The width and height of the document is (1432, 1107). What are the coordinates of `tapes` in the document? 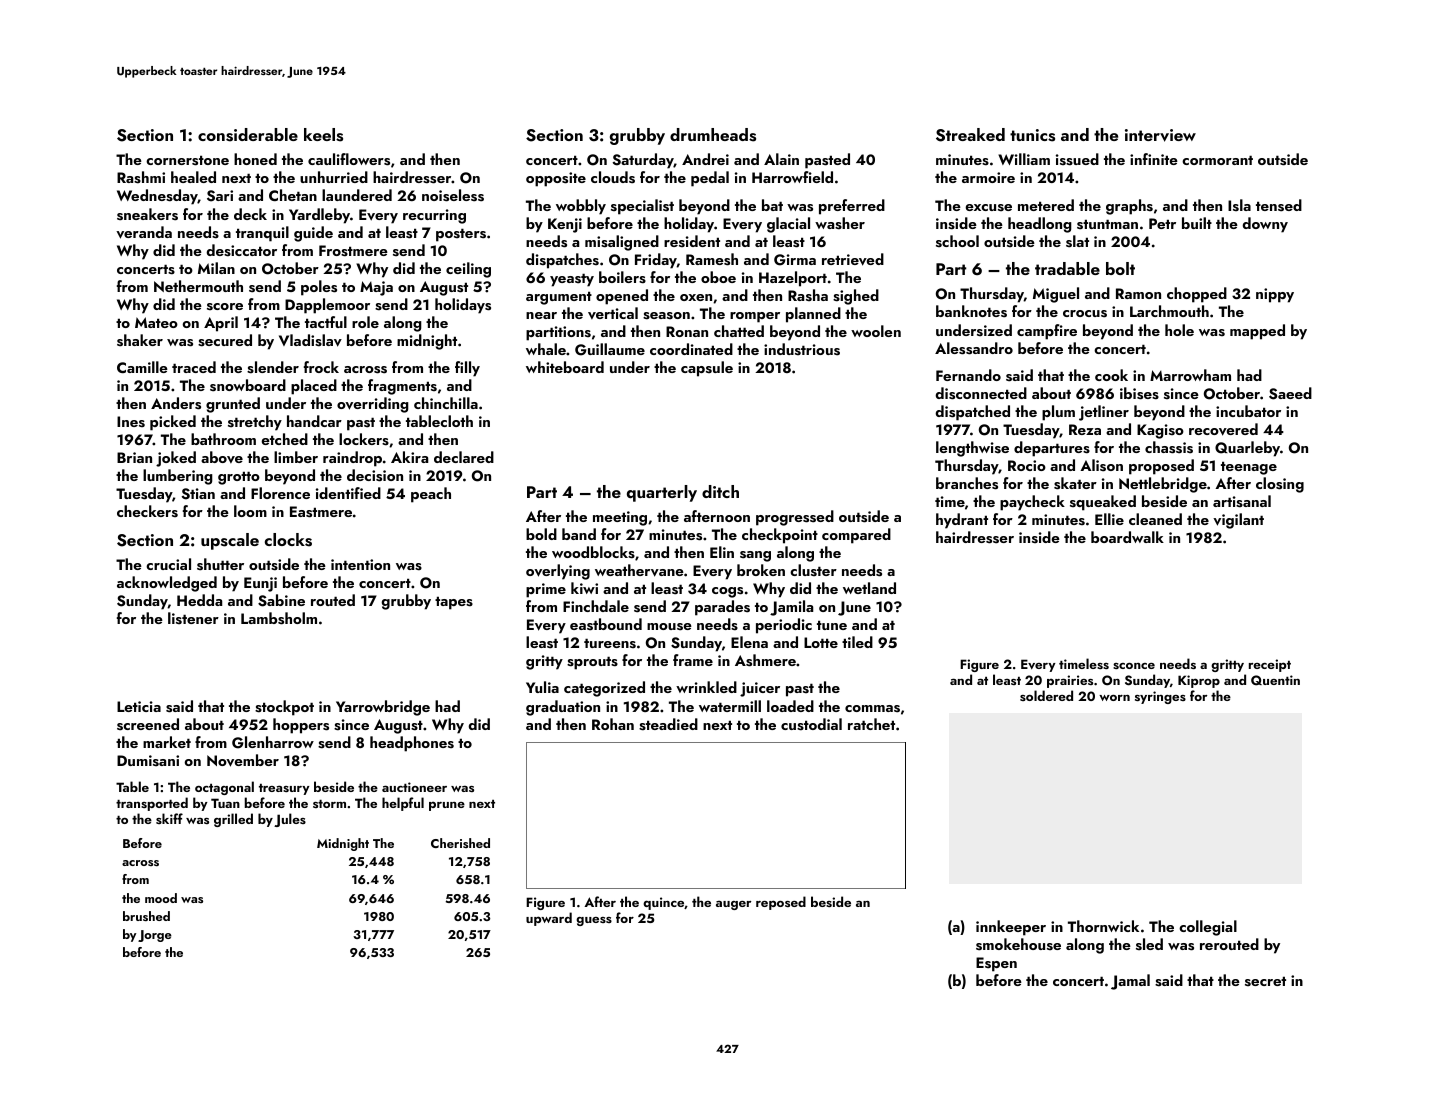 It's located at (454, 603).
